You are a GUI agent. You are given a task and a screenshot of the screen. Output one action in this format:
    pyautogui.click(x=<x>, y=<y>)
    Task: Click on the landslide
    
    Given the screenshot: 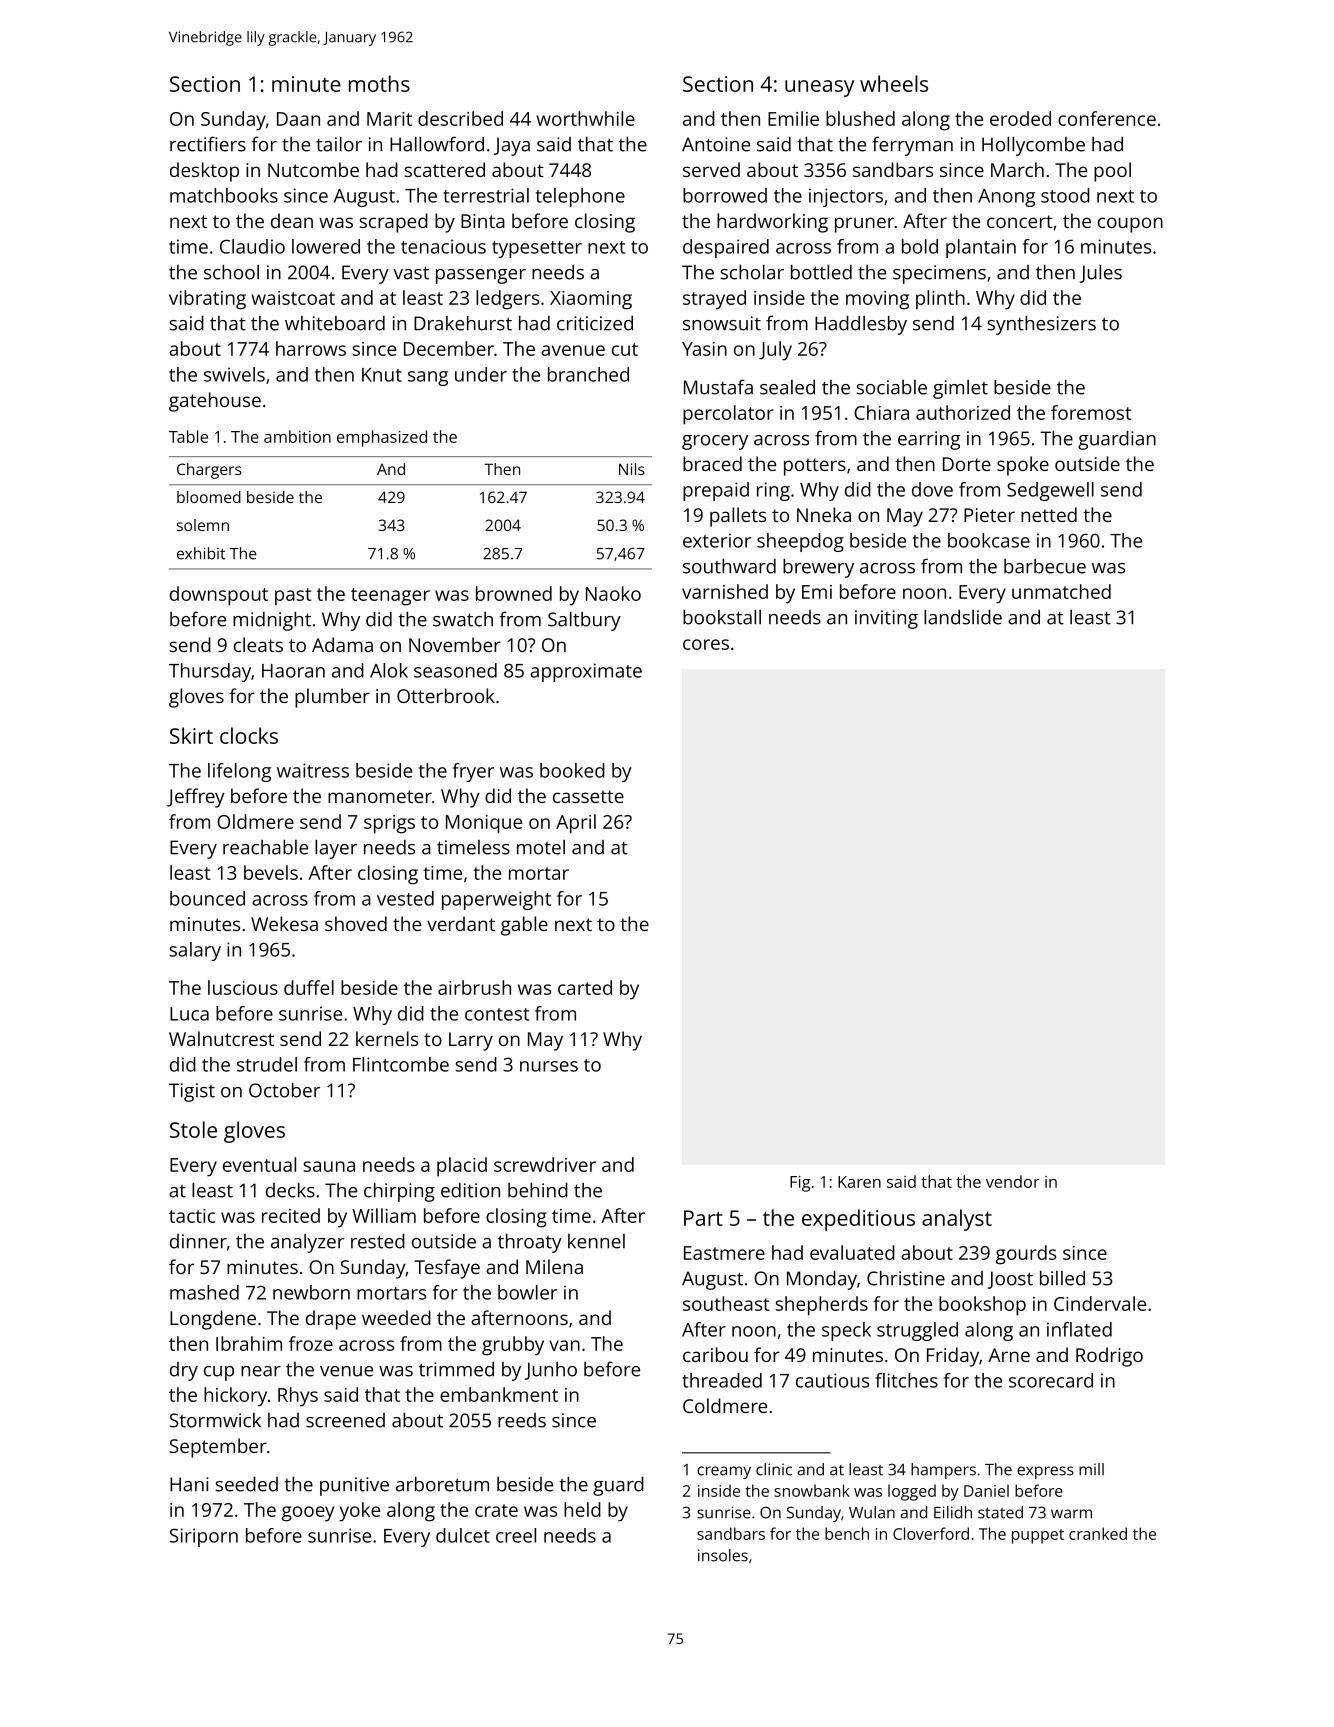 What is the action you would take?
    pyautogui.click(x=963, y=617)
